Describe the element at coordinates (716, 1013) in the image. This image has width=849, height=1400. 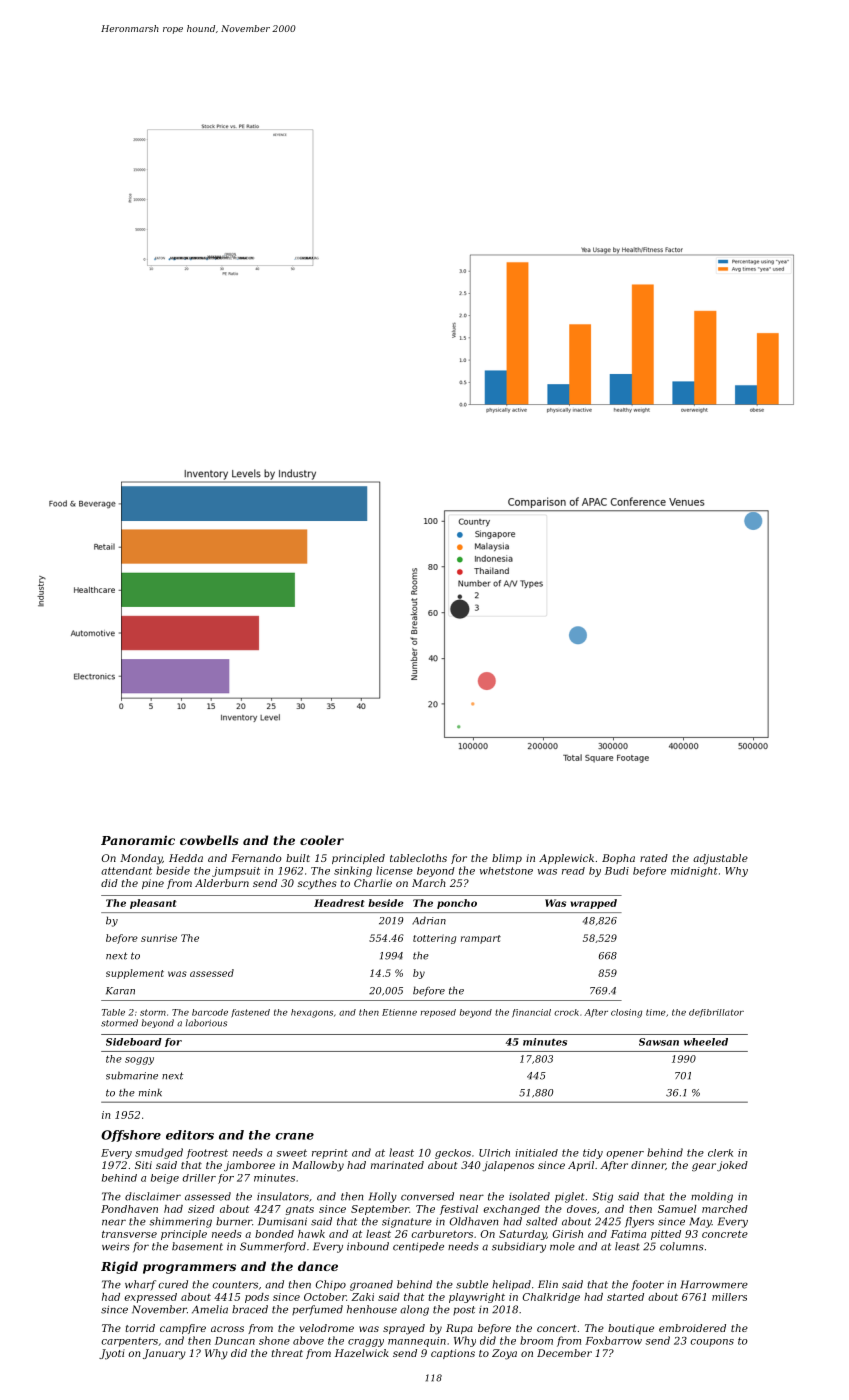
I see `defibrillator` at that location.
